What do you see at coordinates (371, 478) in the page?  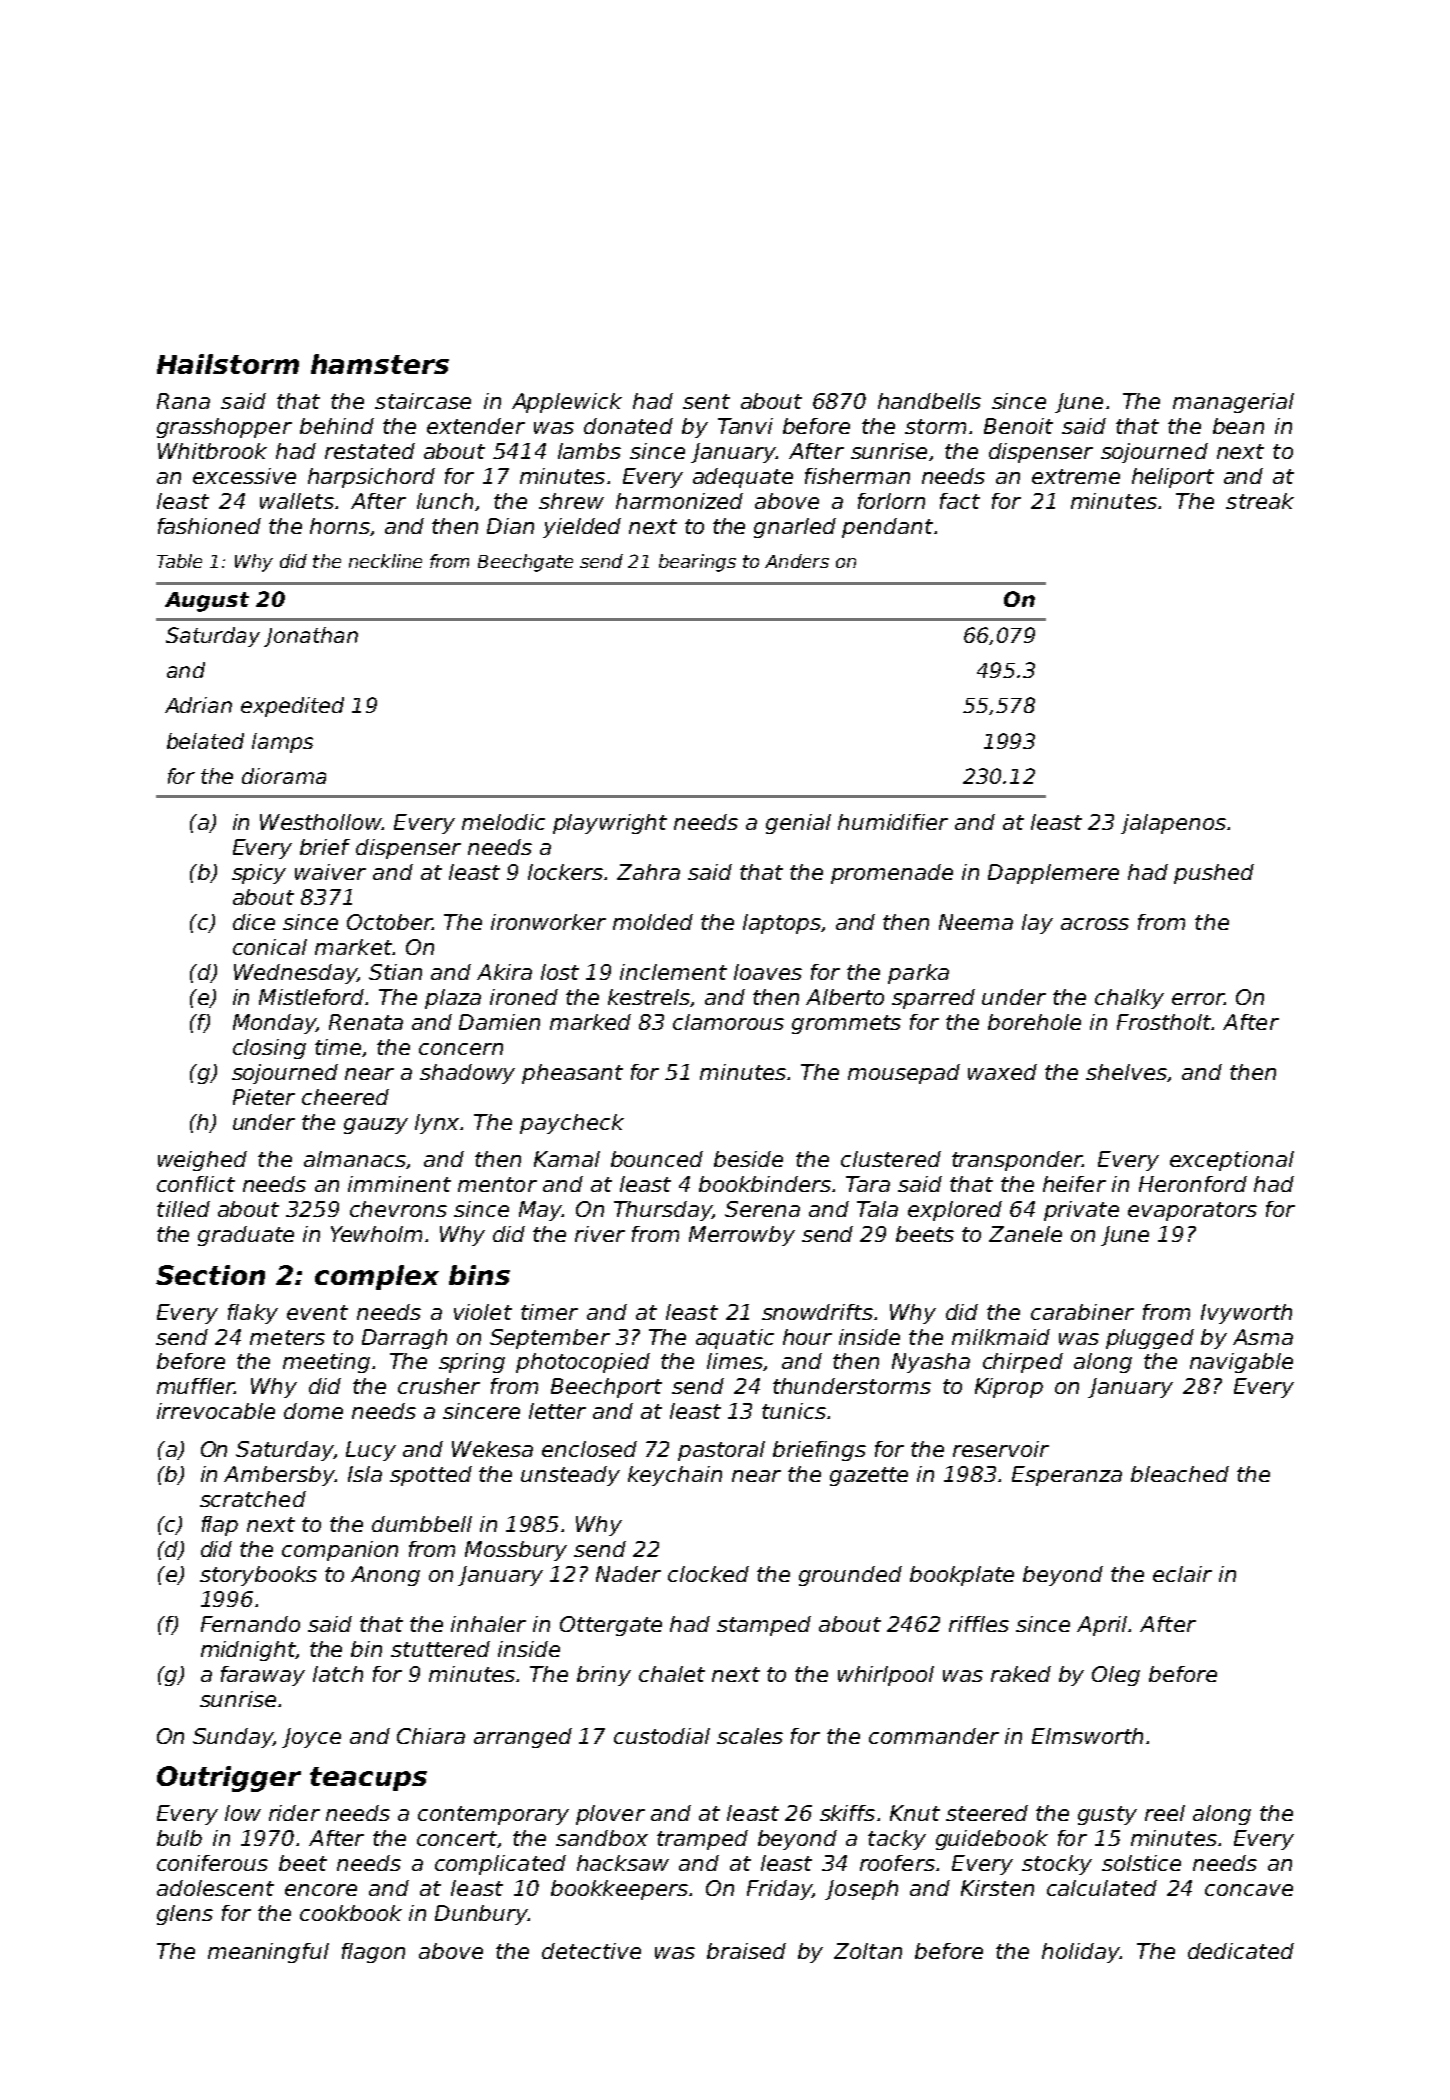 I see `harpsichord` at bounding box center [371, 478].
